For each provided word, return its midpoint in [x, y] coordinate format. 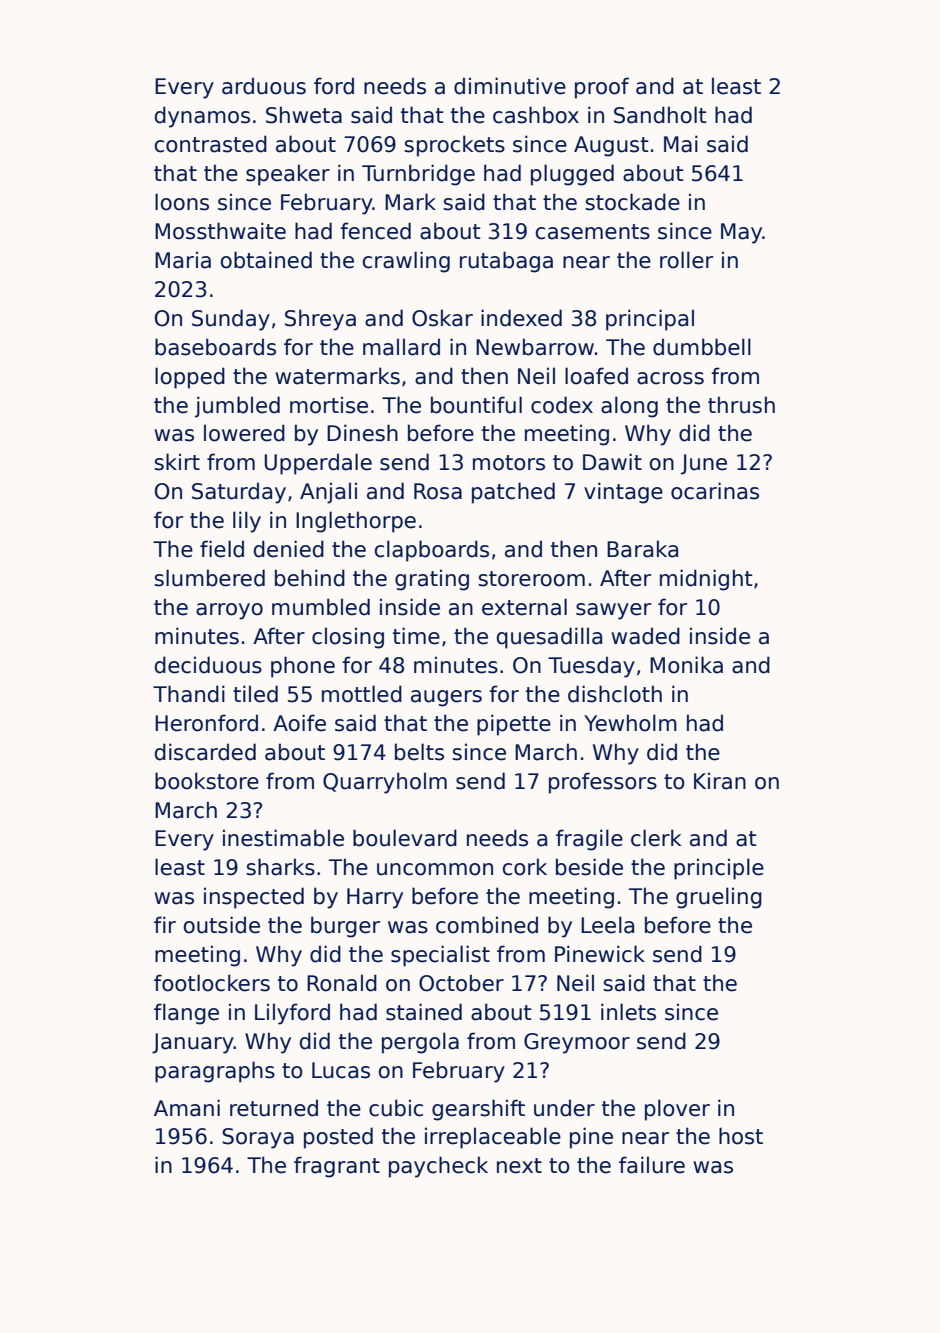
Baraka [642, 549]
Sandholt [660, 115]
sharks [280, 867]
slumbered [209, 578]
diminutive [510, 86]
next [519, 1166]
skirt [177, 462]
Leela [607, 925]
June [704, 464]
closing [348, 638]
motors [509, 463]
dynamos [202, 117]
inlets [628, 1012]
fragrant [337, 1167]
